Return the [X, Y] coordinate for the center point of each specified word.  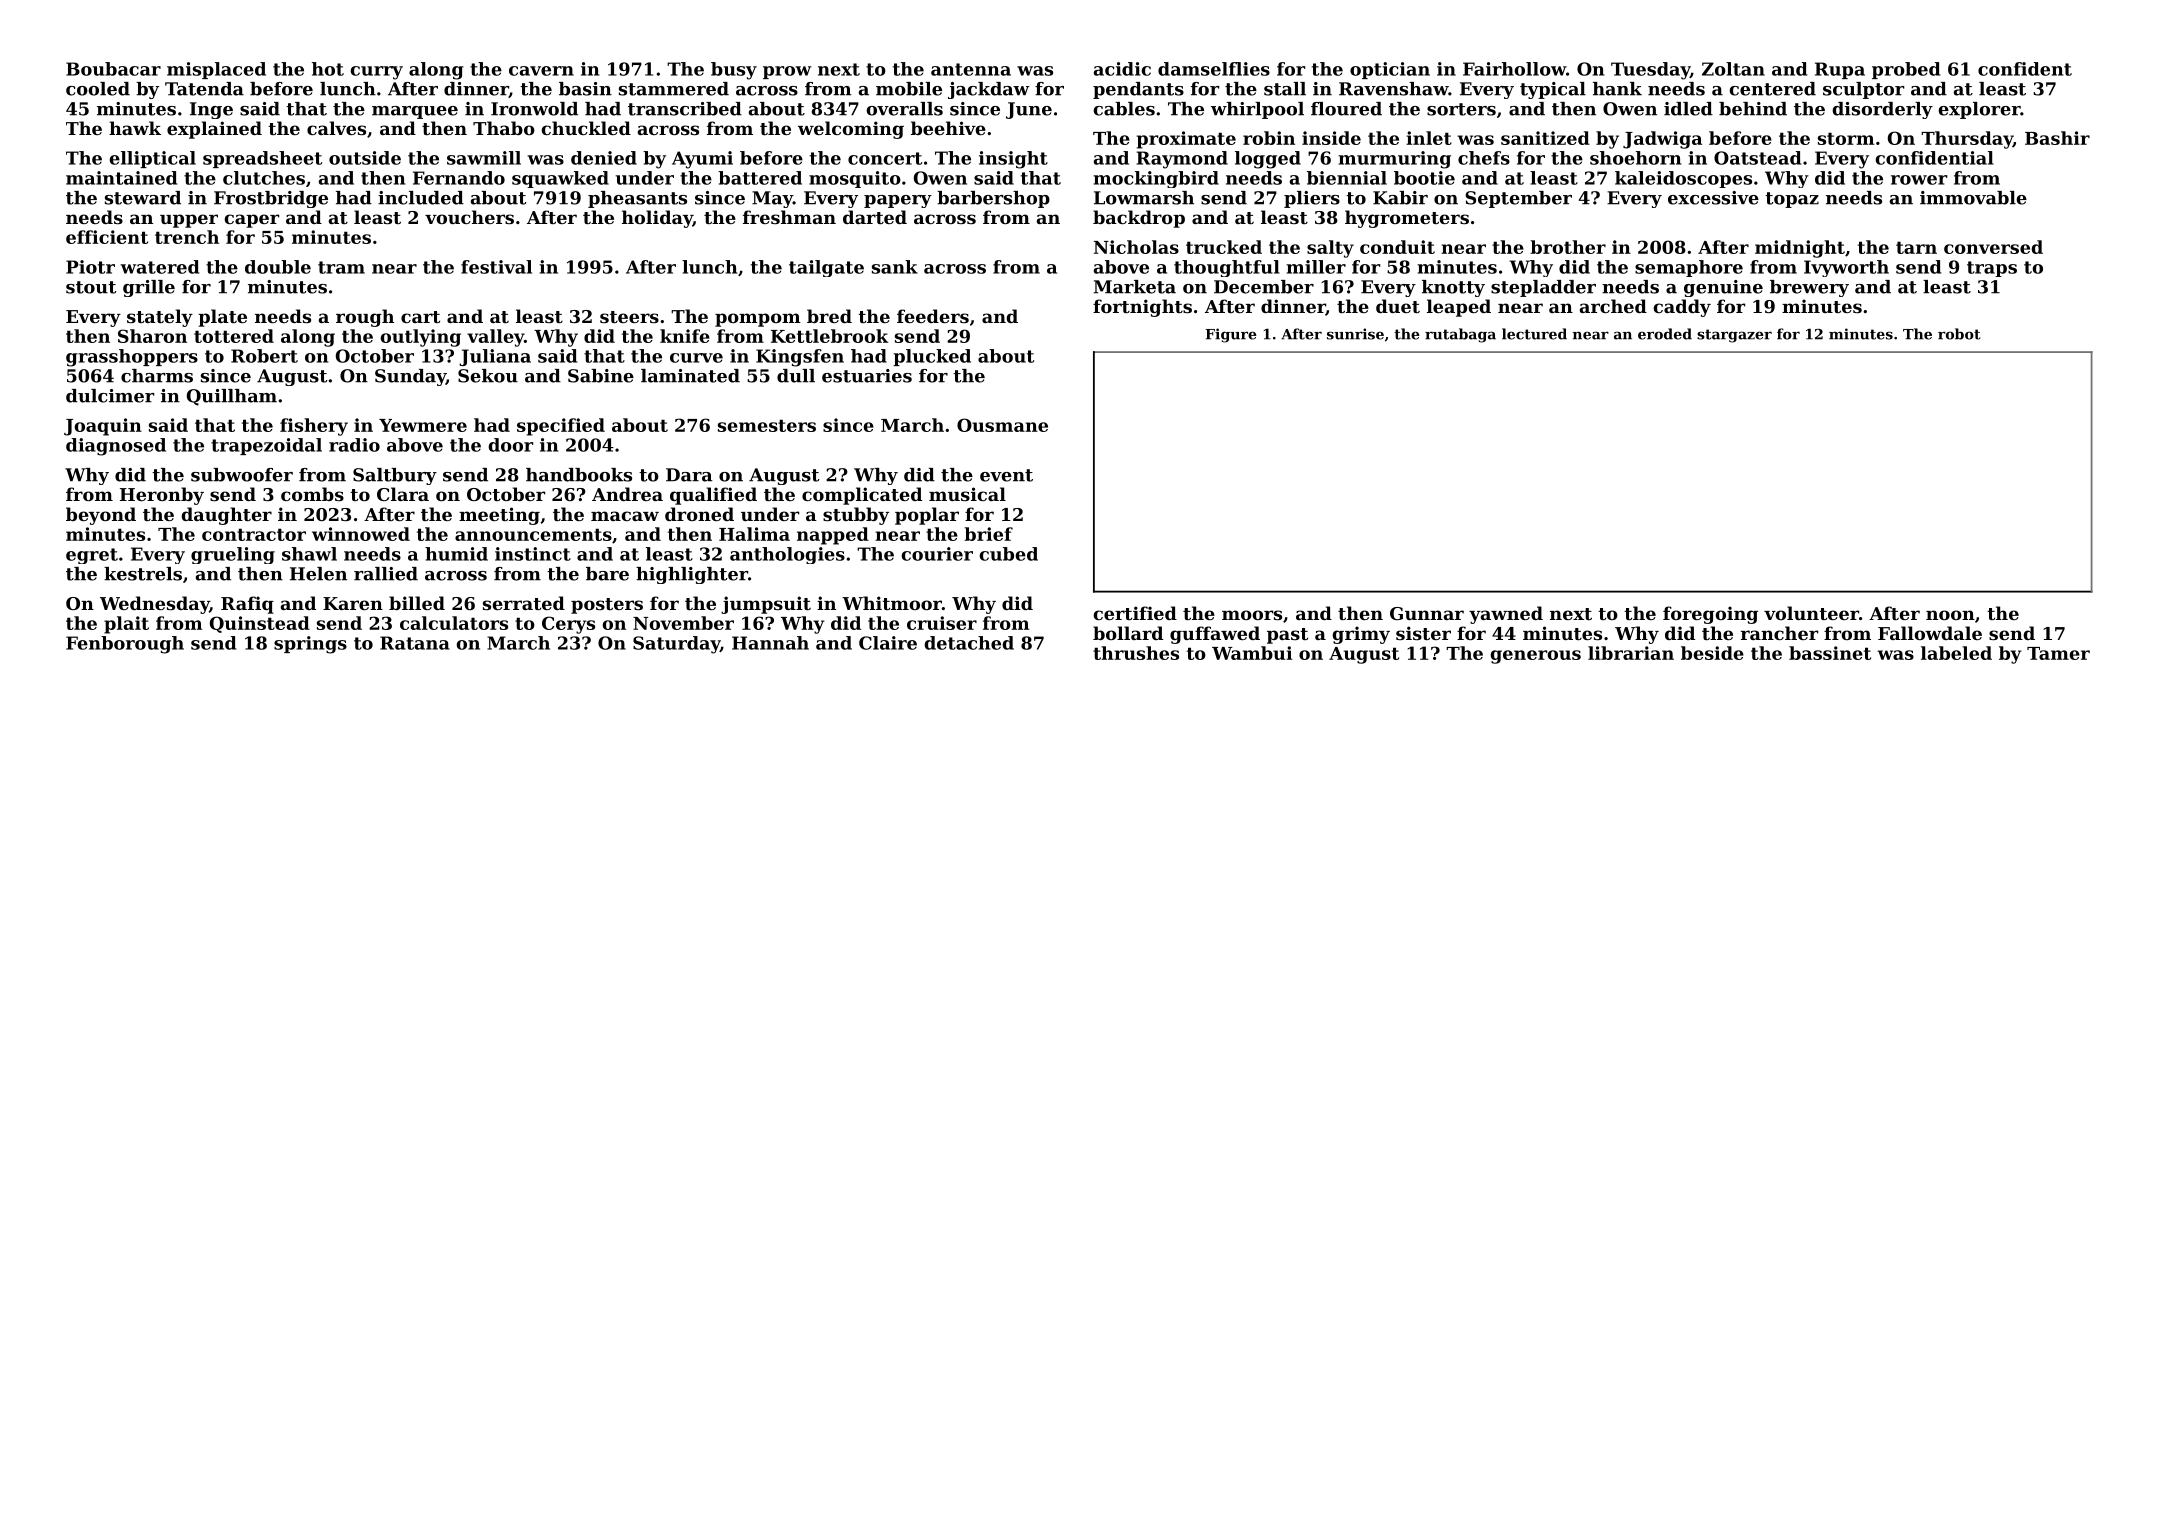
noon [1950, 615]
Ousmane [1002, 425]
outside [365, 158]
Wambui [1252, 653]
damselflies [1214, 69]
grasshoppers [132, 358]
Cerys [568, 625]
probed [1906, 70]
